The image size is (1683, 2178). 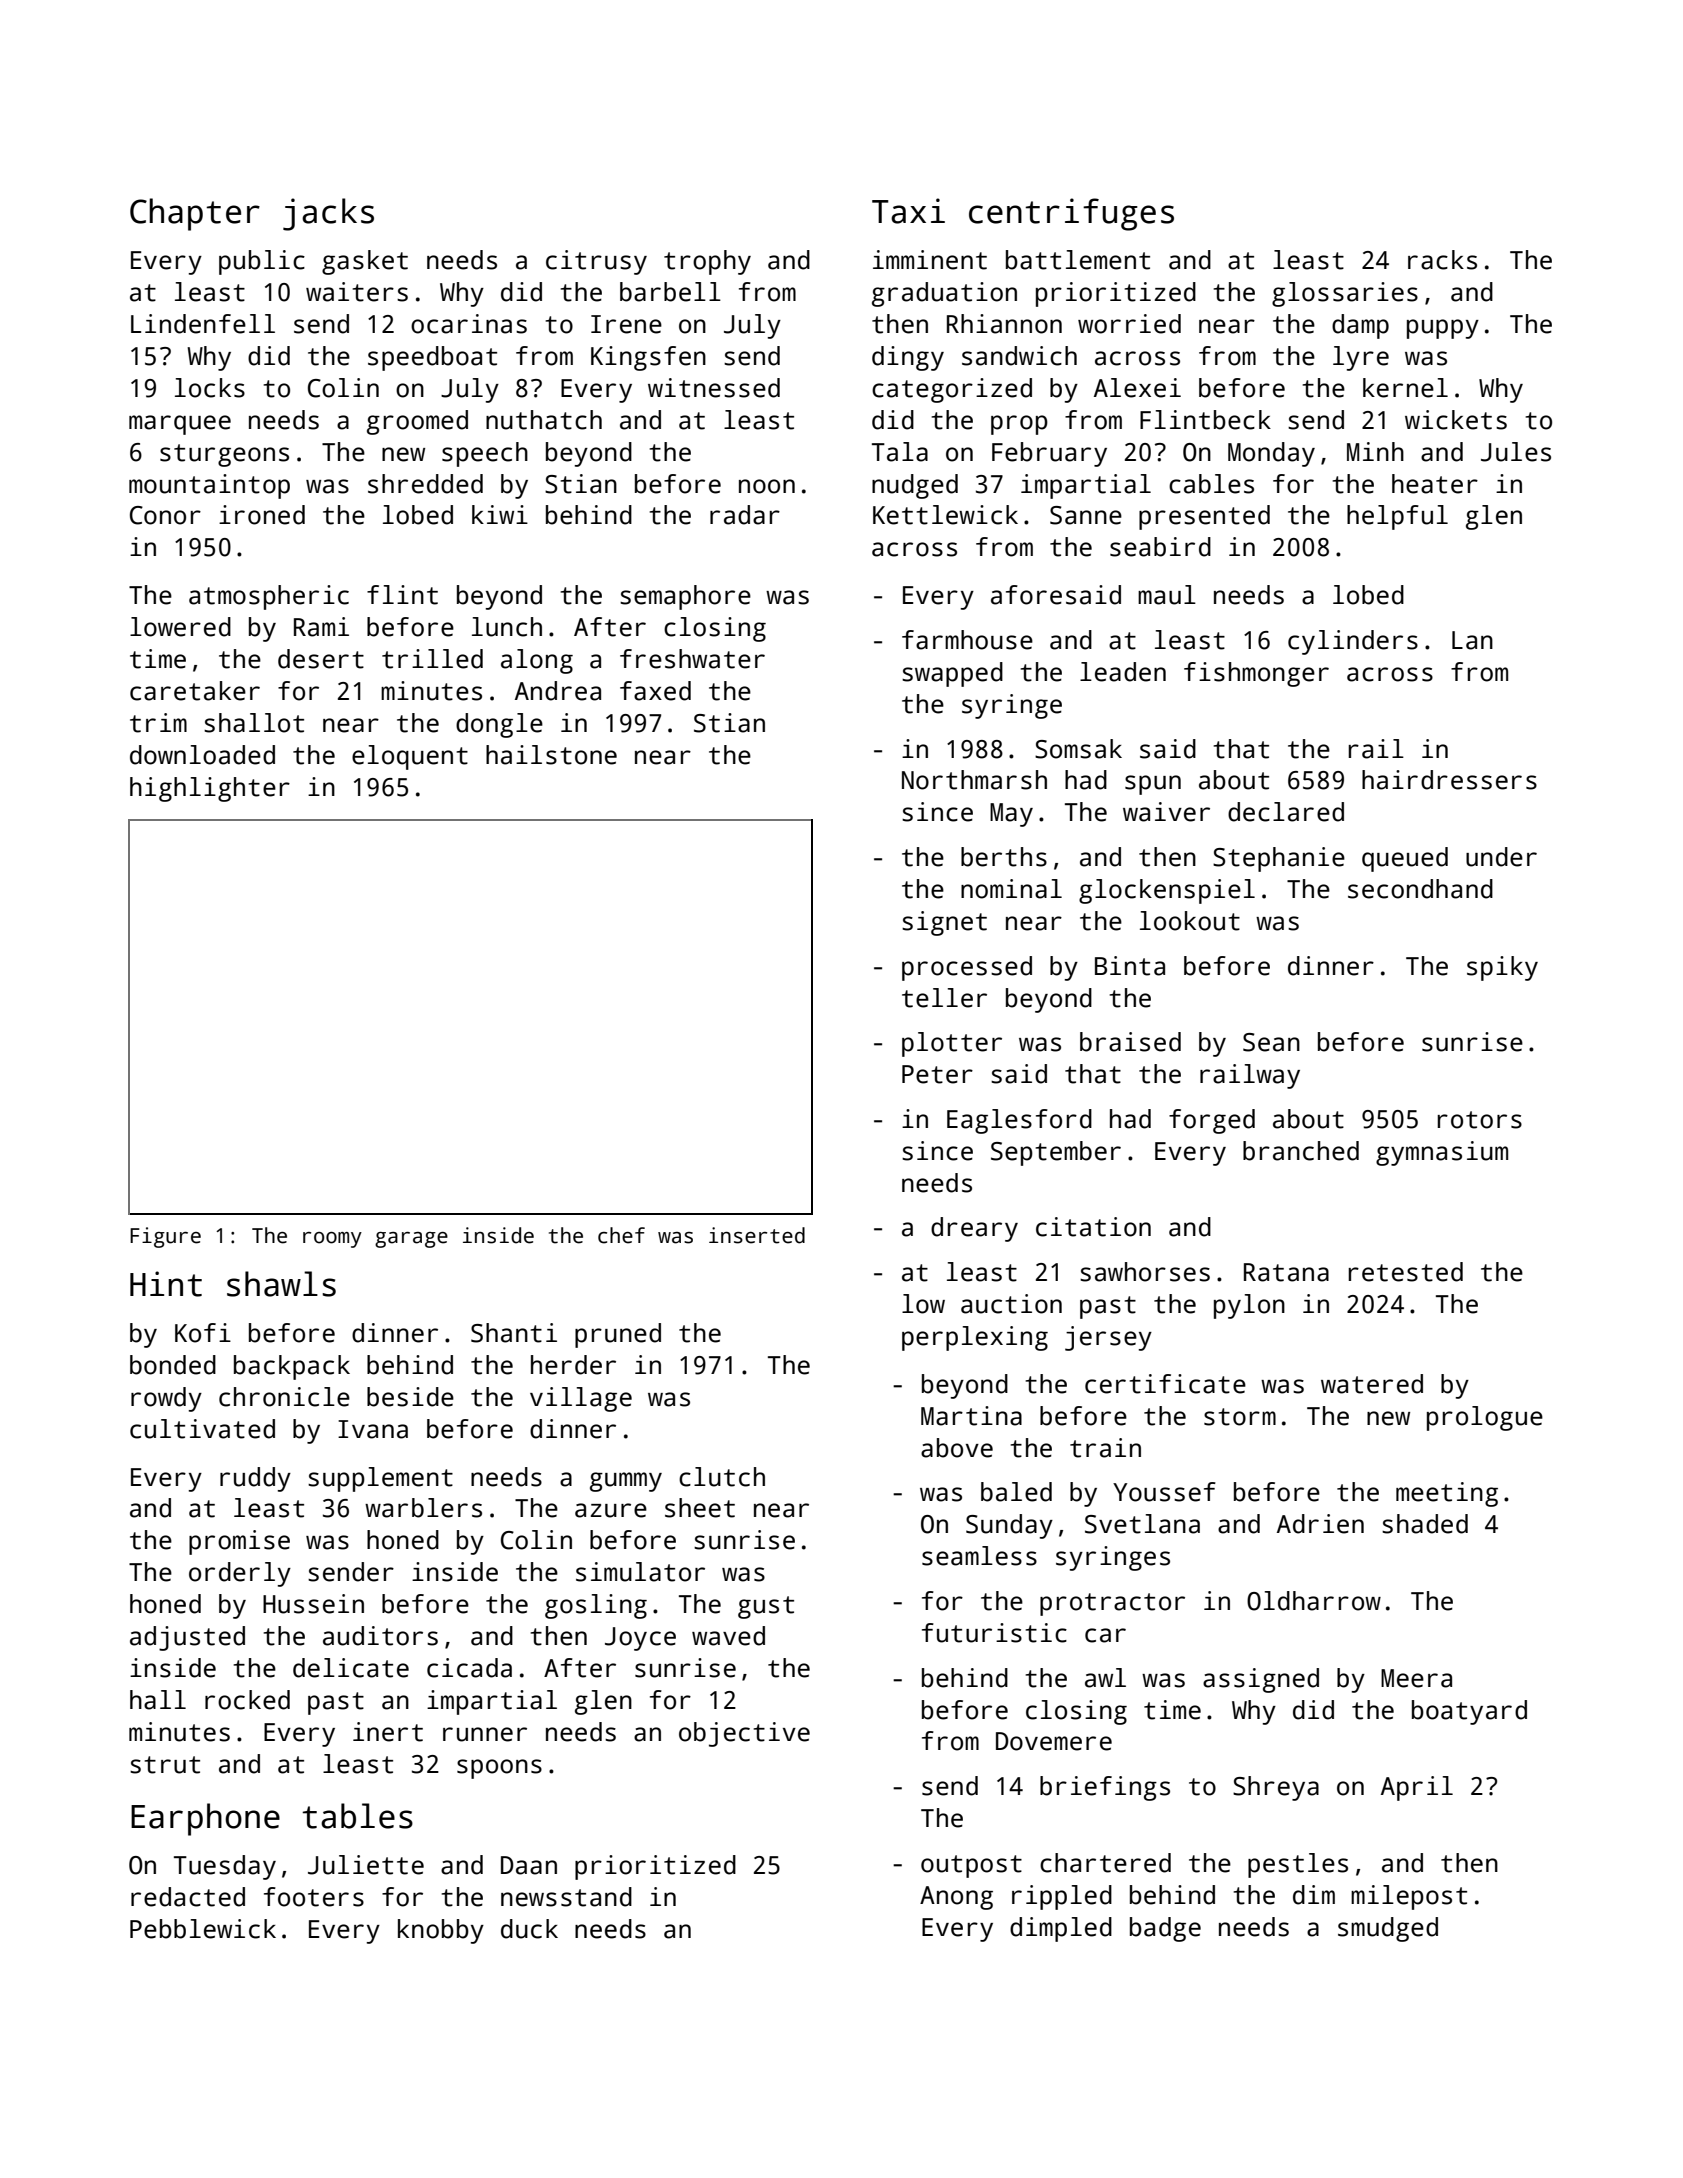 I want to click on plotter, so click(x=952, y=1044).
